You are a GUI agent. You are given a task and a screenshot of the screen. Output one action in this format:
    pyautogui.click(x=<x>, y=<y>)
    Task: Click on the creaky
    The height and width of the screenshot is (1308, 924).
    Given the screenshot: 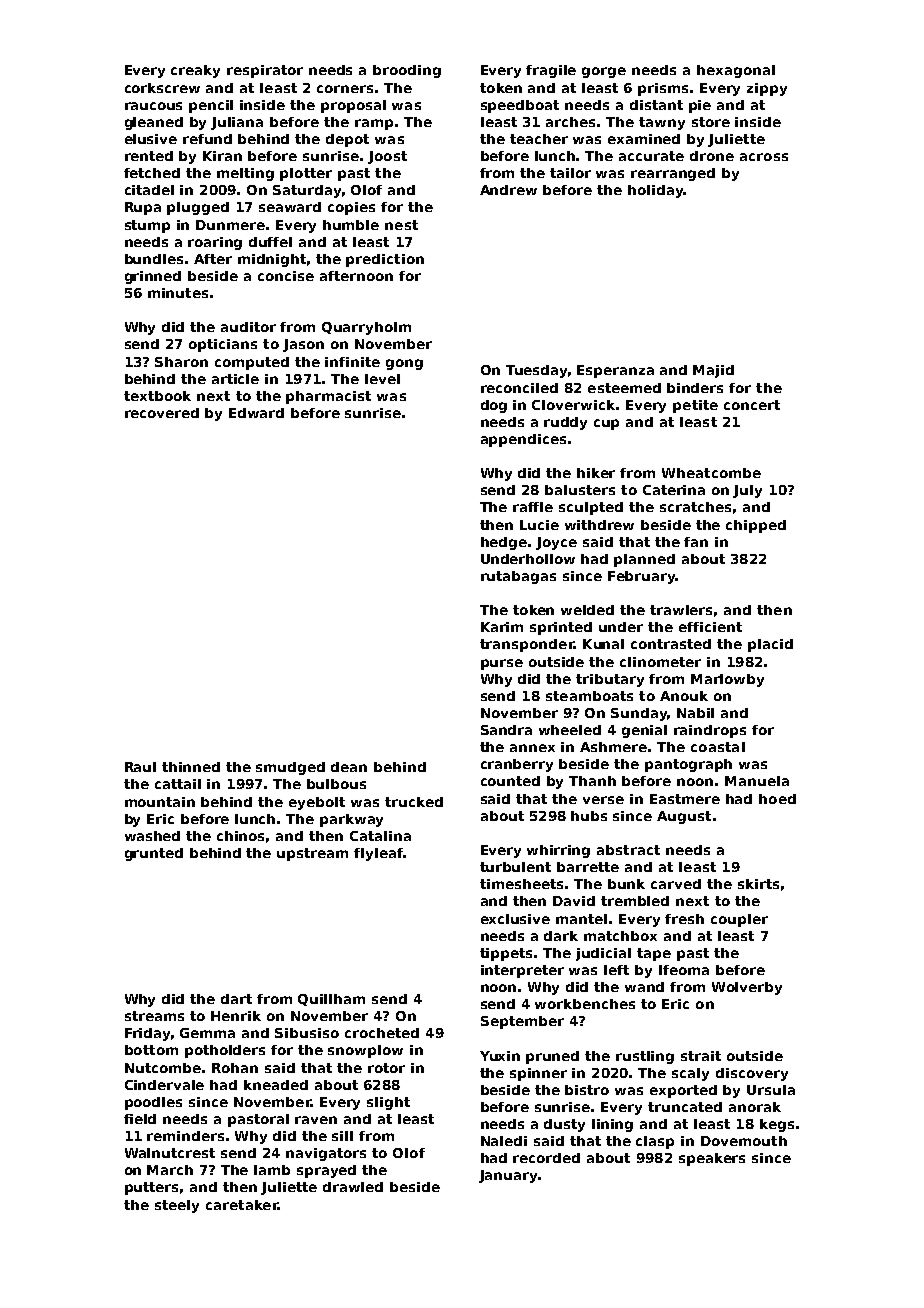 What is the action you would take?
    pyautogui.click(x=195, y=71)
